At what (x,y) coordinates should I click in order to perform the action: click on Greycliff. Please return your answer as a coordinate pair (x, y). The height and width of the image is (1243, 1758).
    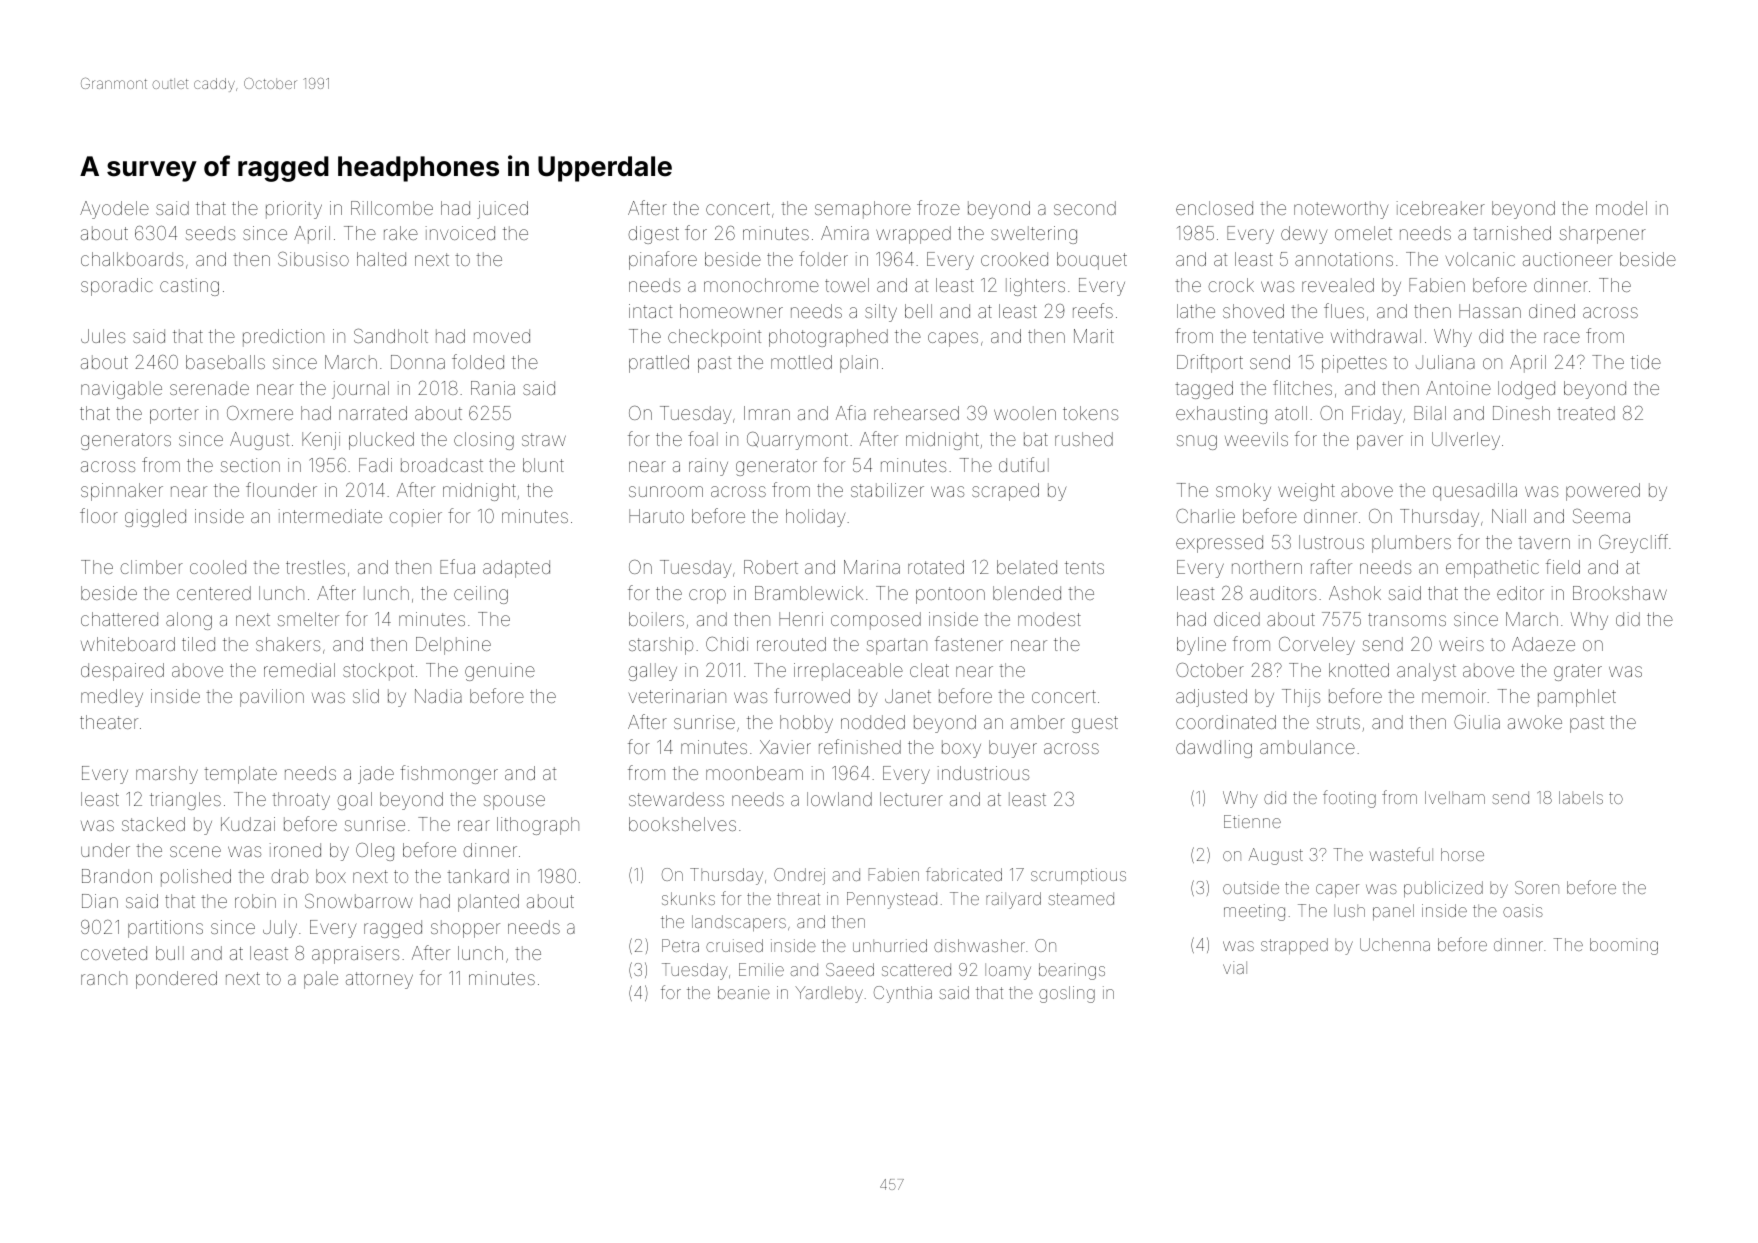
    Looking at the image, I should click on (1633, 543).
